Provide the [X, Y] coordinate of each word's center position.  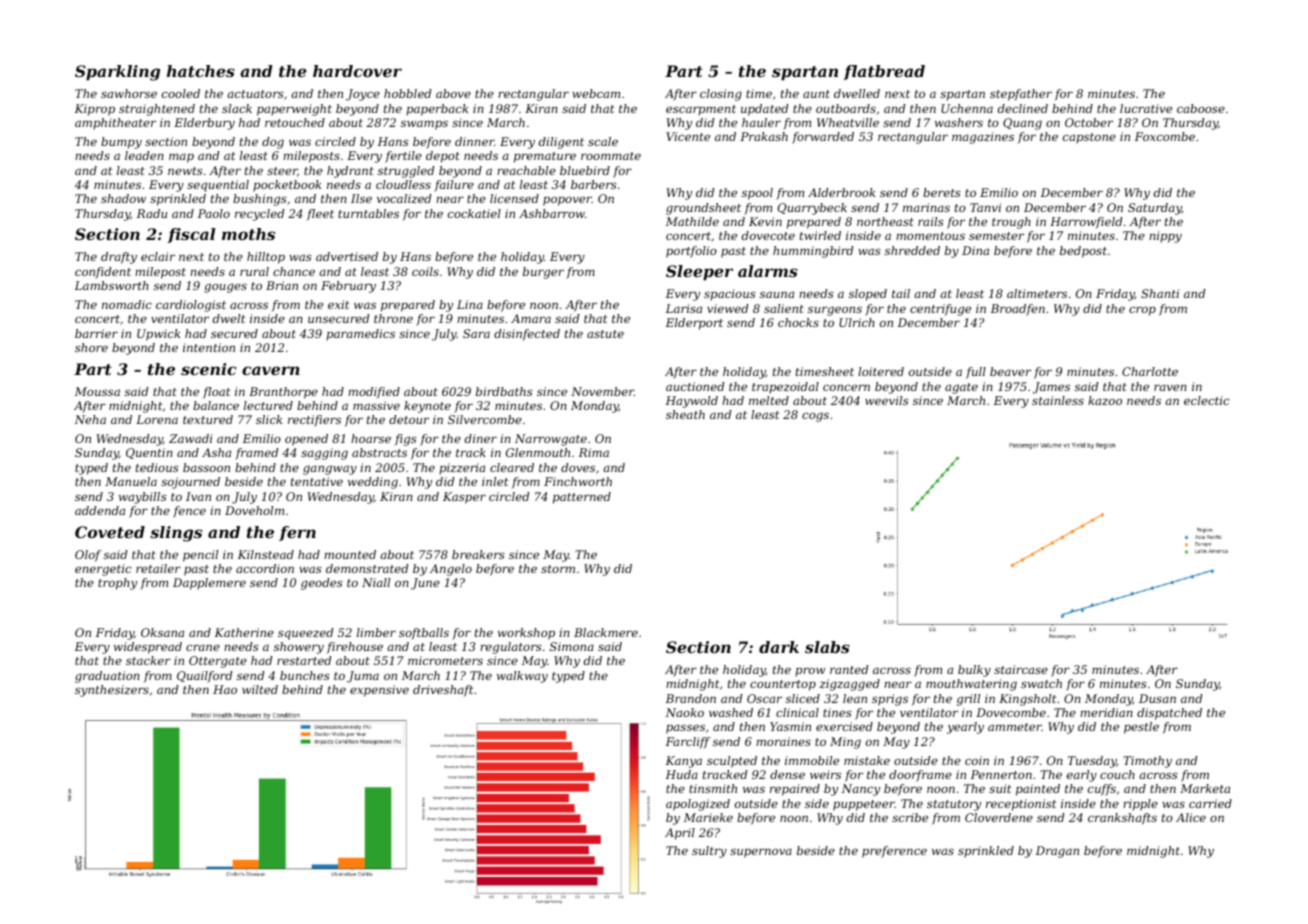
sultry [709, 852]
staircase [1021, 669]
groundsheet [703, 209]
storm [558, 569]
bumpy [121, 143]
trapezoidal [785, 388]
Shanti [1160, 293]
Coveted [110, 532]
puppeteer [864, 805]
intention [209, 347]
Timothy [1147, 762]
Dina [975, 250]
